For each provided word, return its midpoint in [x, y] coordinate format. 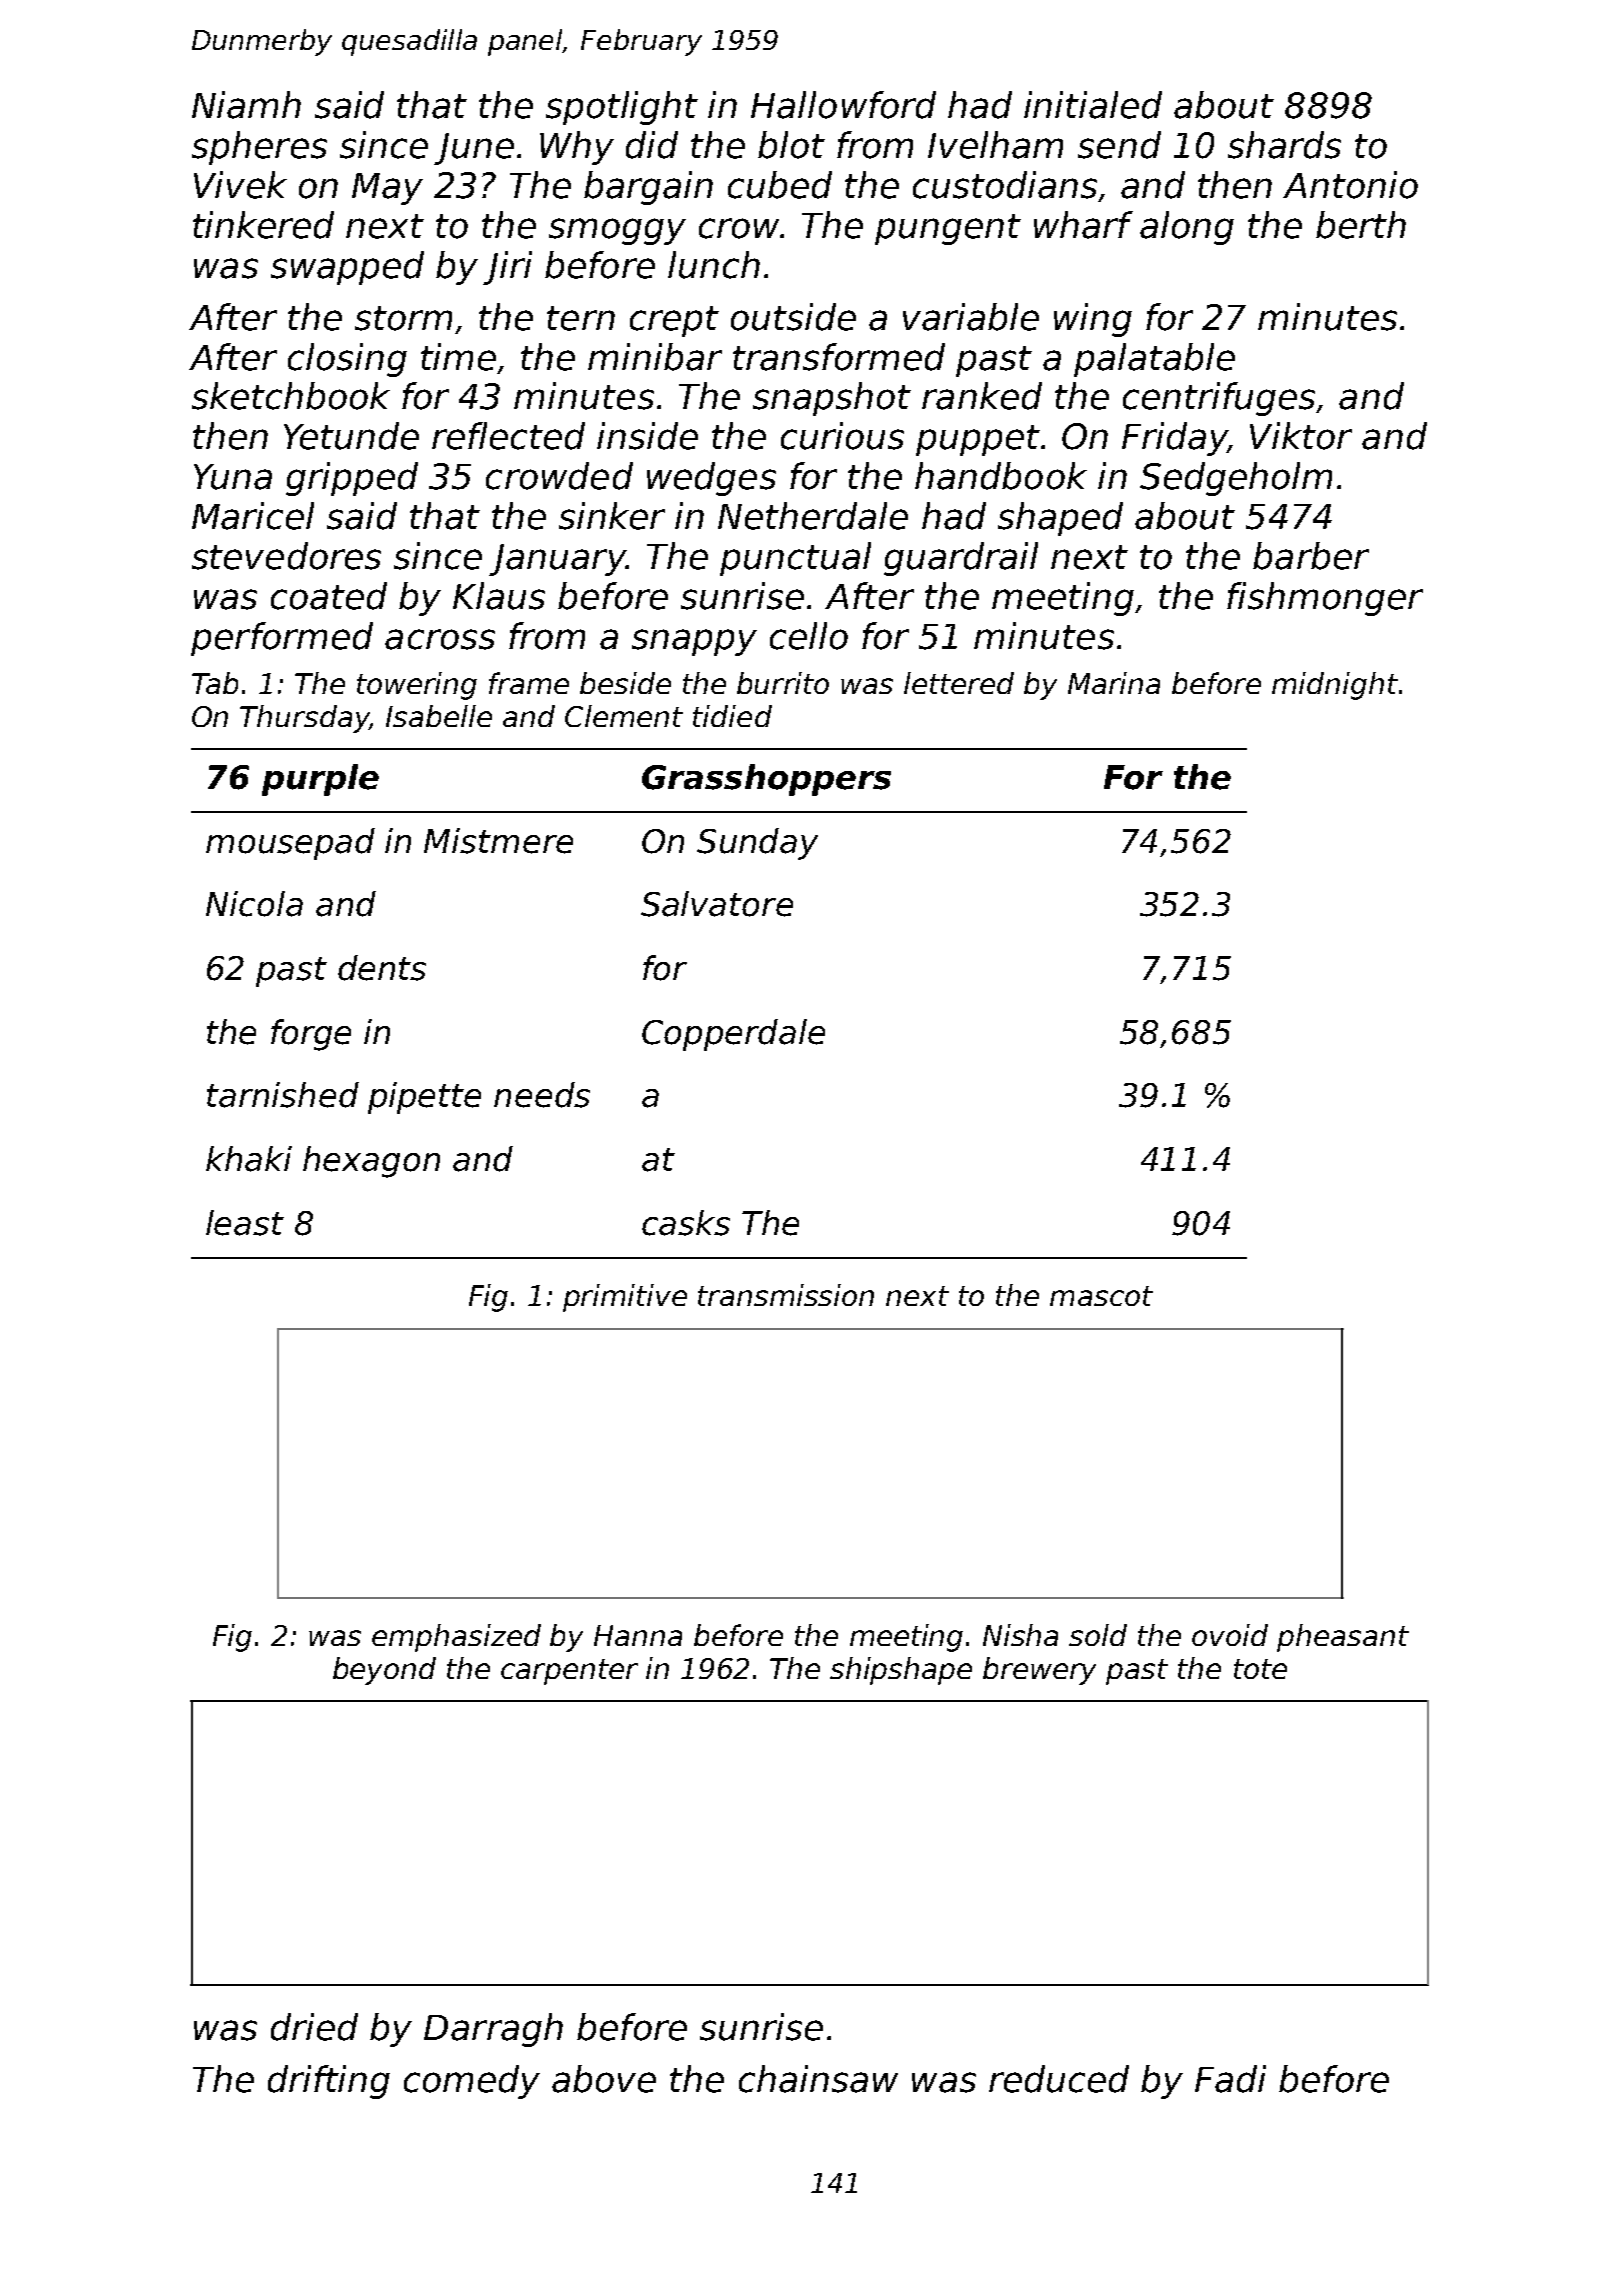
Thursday [304, 719]
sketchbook [291, 396]
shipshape [901, 1671]
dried [314, 2027]
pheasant [1343, 1638]
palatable [1154, 360]
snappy [694, 642]
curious [842, 436]
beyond [384, 1671]
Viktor [1301, 436]
